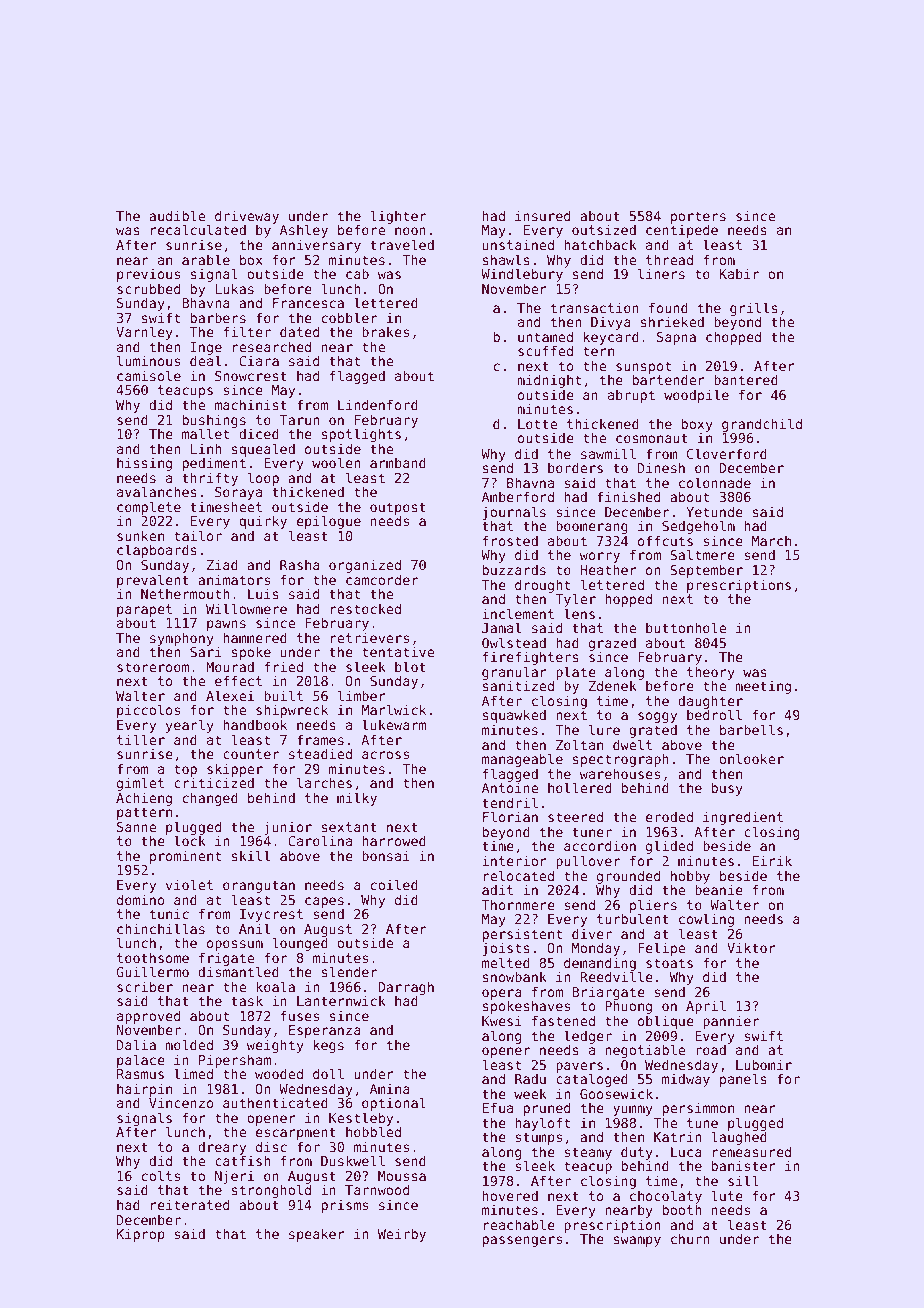  What do you see at coordinates (620, 773) in the screenshot?
I see `warehouses` at bounding box center [620, 773].
